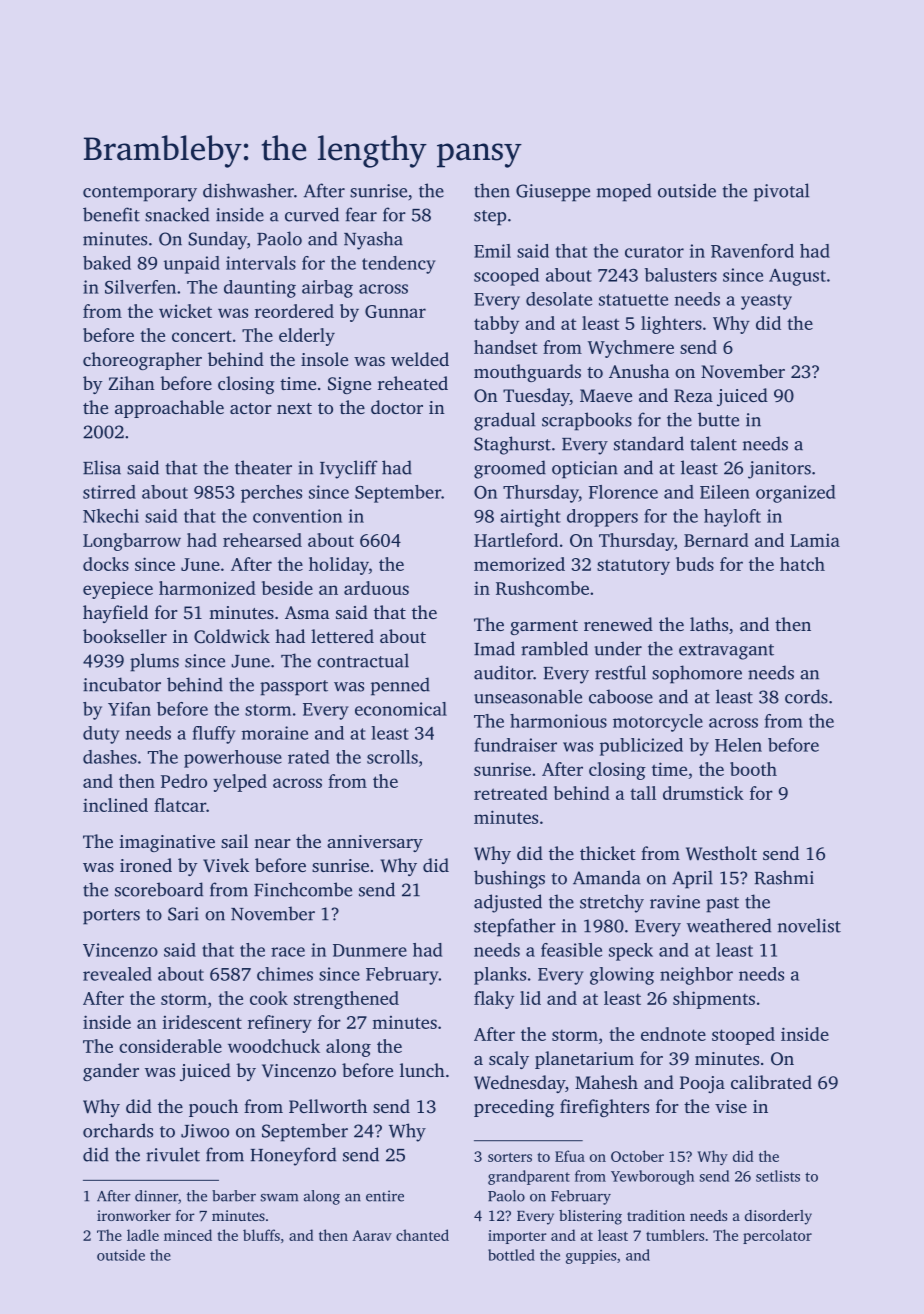  Describe the element at coordinates (303, 889) in the image. I see `Finchcombe` at that location.
